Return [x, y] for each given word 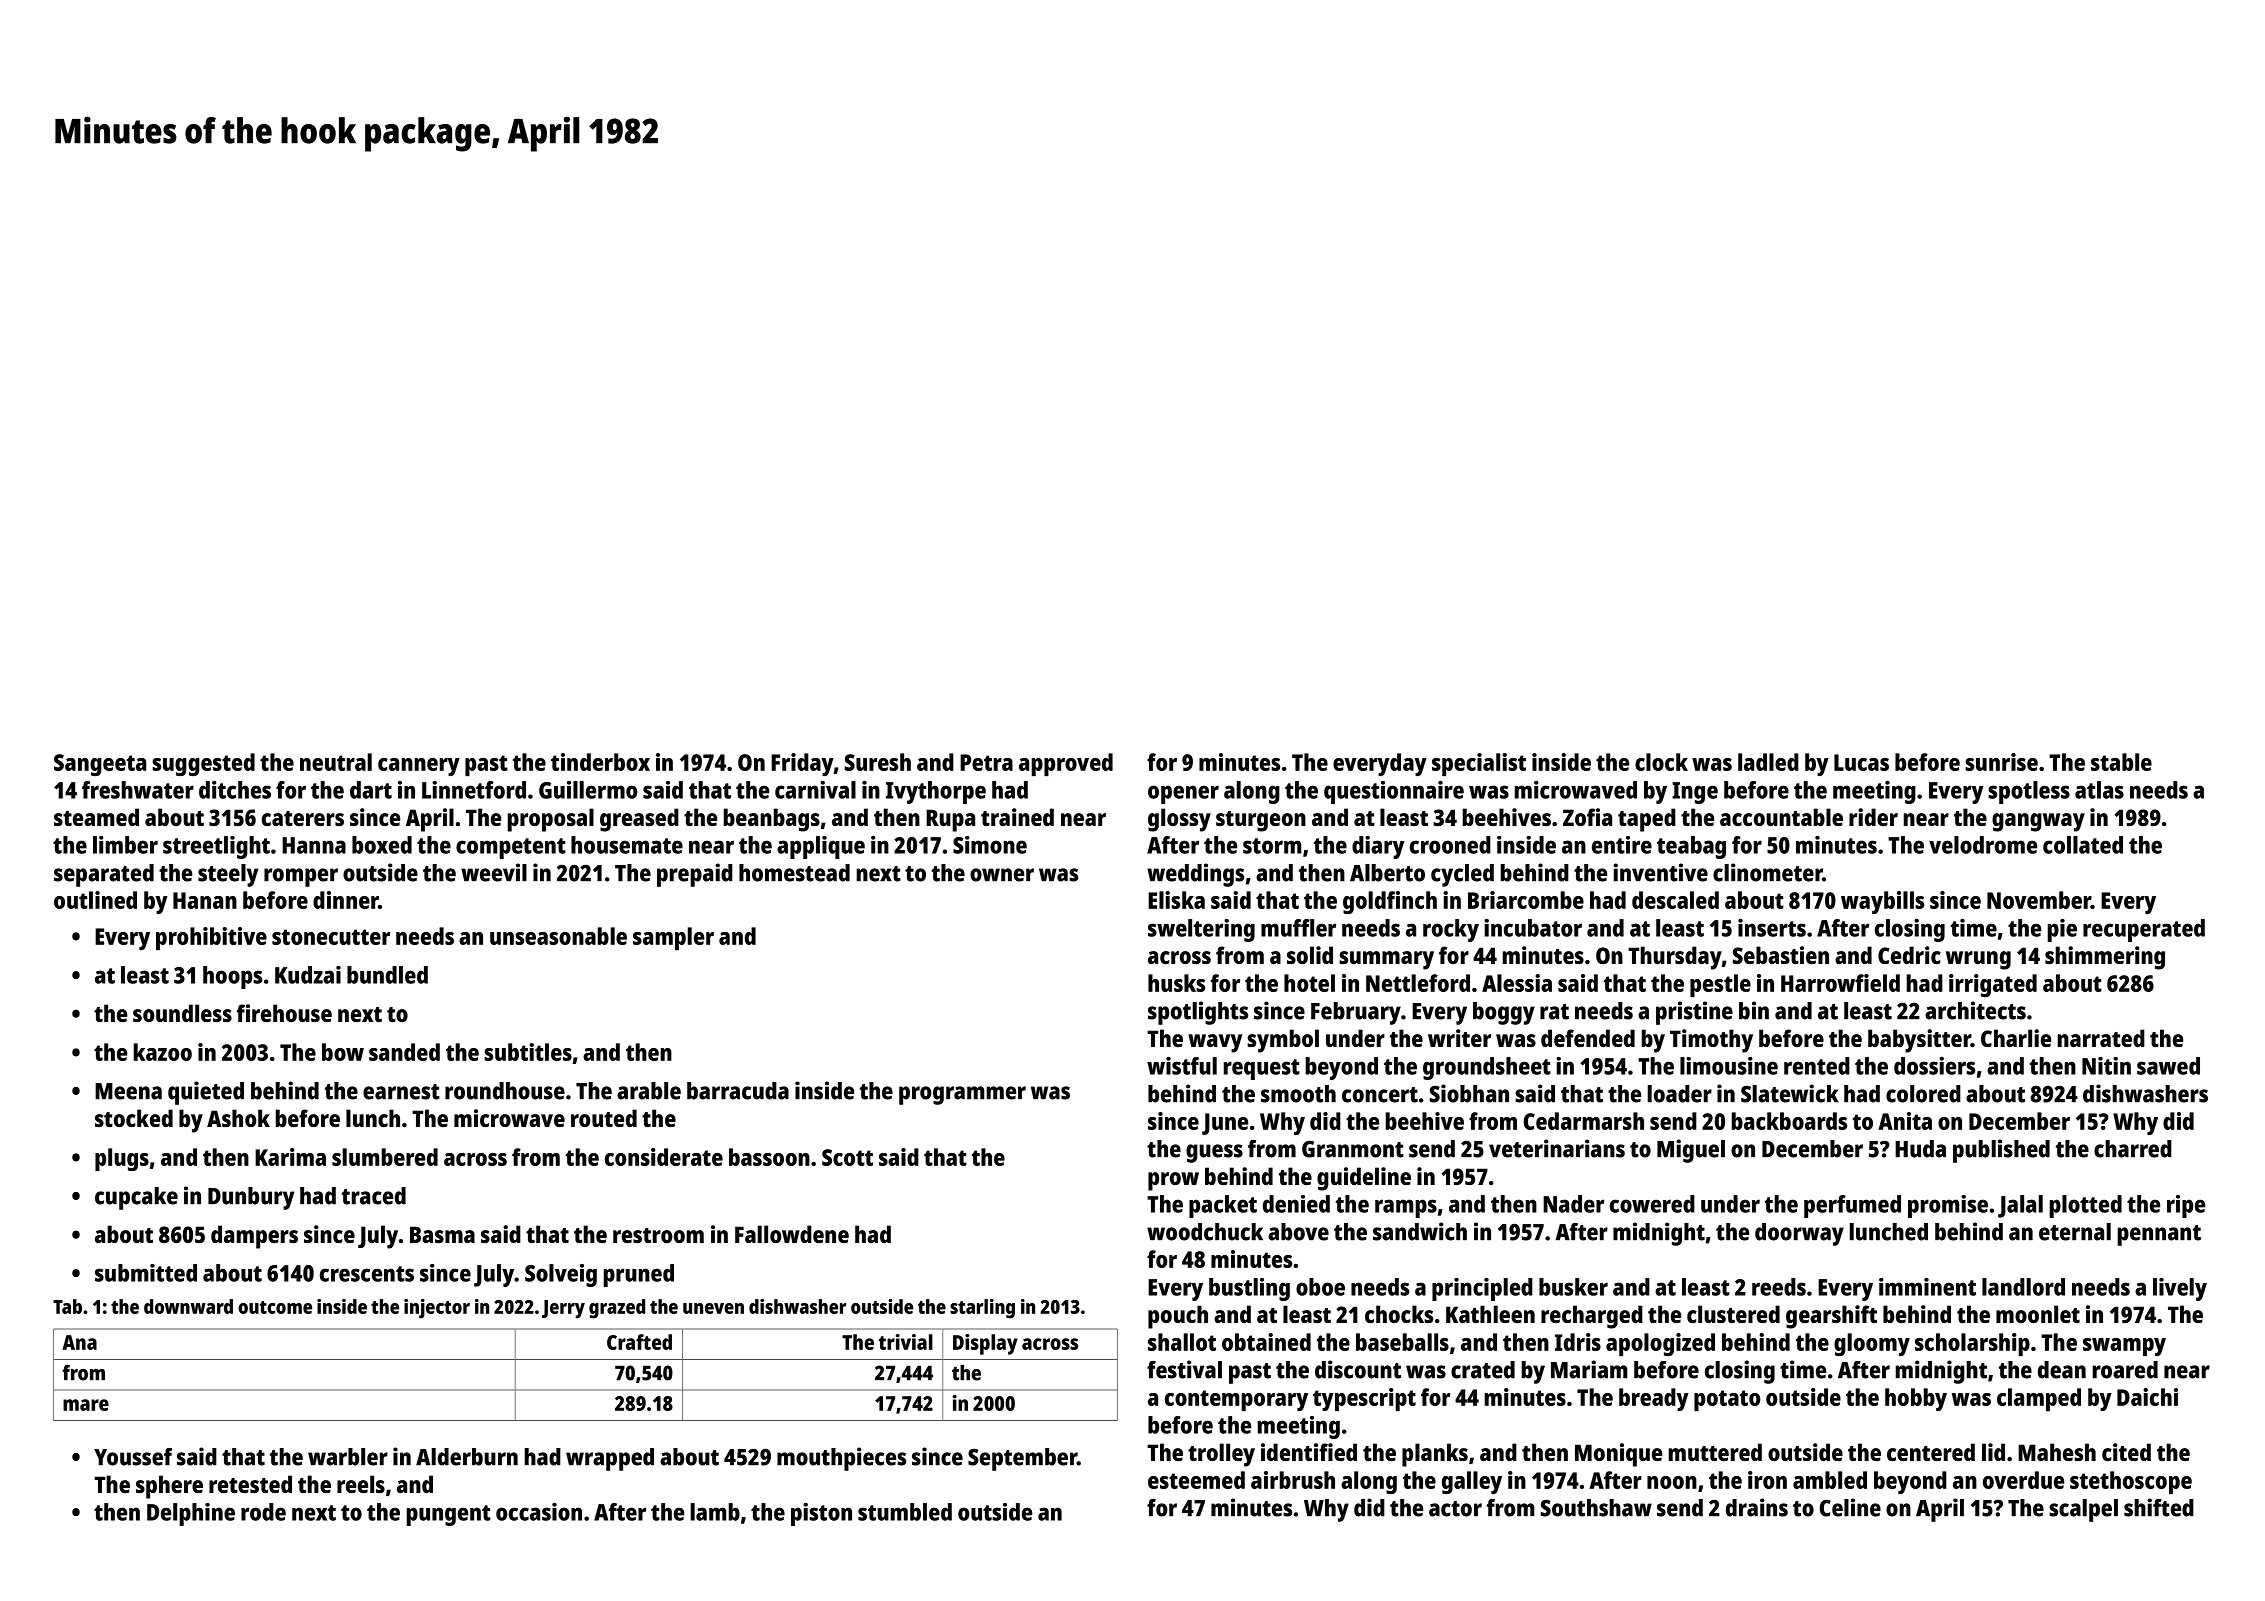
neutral [336, 762]
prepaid [695, 875]
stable [2121, 762]
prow [1173, 1181]
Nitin [2106, 1066]
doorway [1799, 1234]
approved [1066, 764]
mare [86, 1405]
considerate [664, 1157]
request [1262, 1069]
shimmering [2105, 958]
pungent [449, 1515]
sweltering [1201, 930]
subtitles [528, 1052]
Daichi [2147, 1397]
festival [1184, 1369]
